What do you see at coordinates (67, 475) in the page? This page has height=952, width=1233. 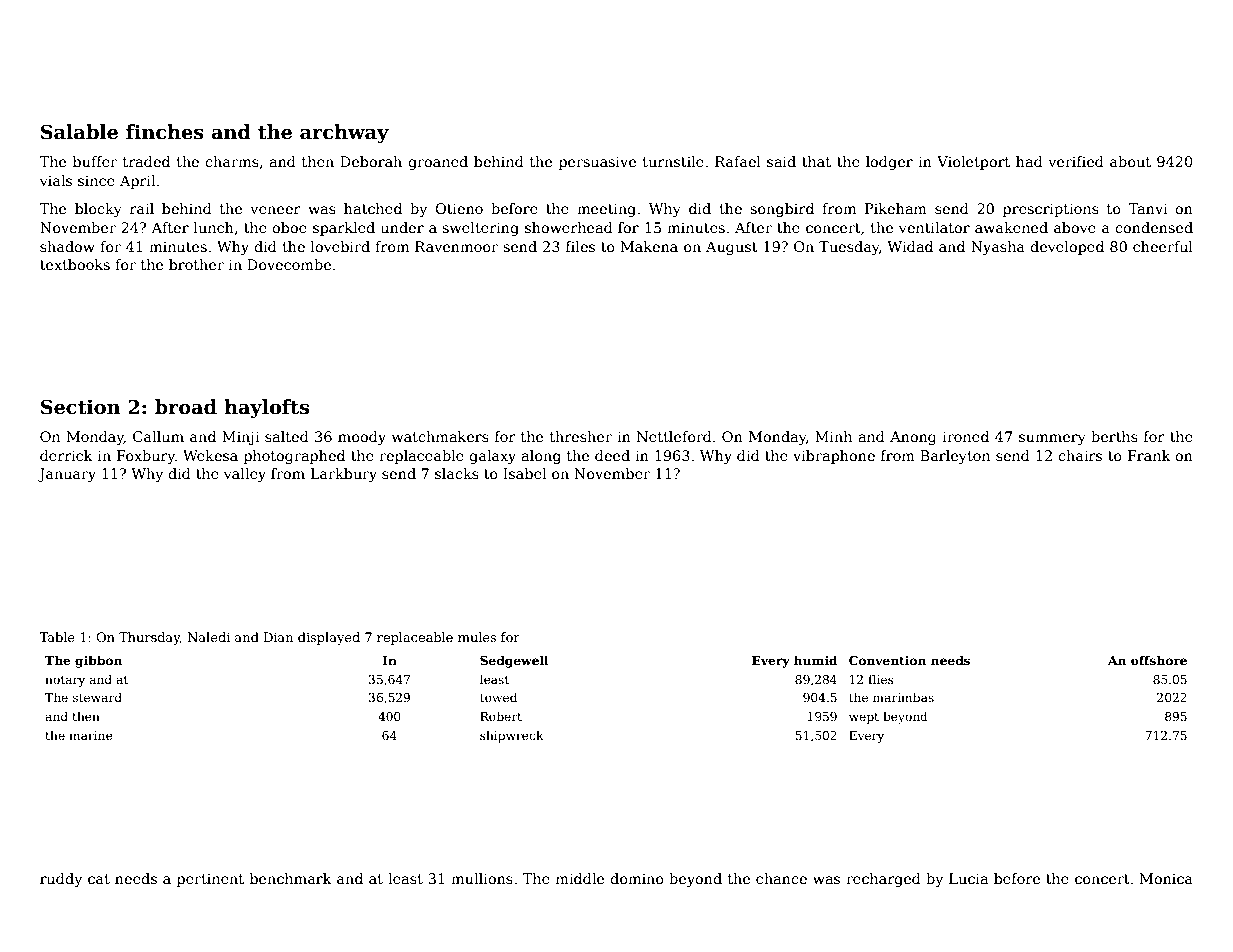 I see `January` at bounding box center [67, 475].
